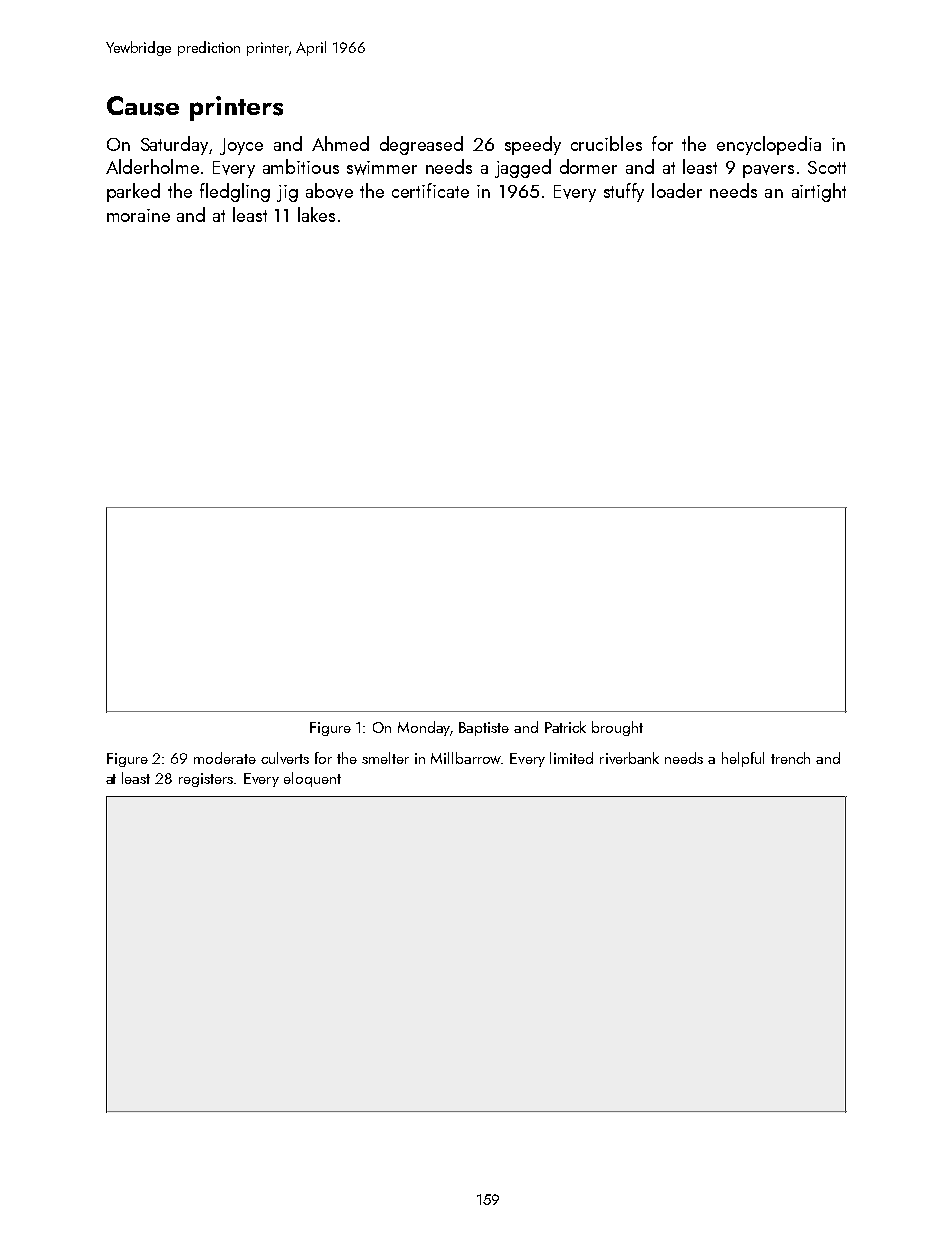 The image size is (952, 1233). I want to click on jagged, so click(523, 168).
